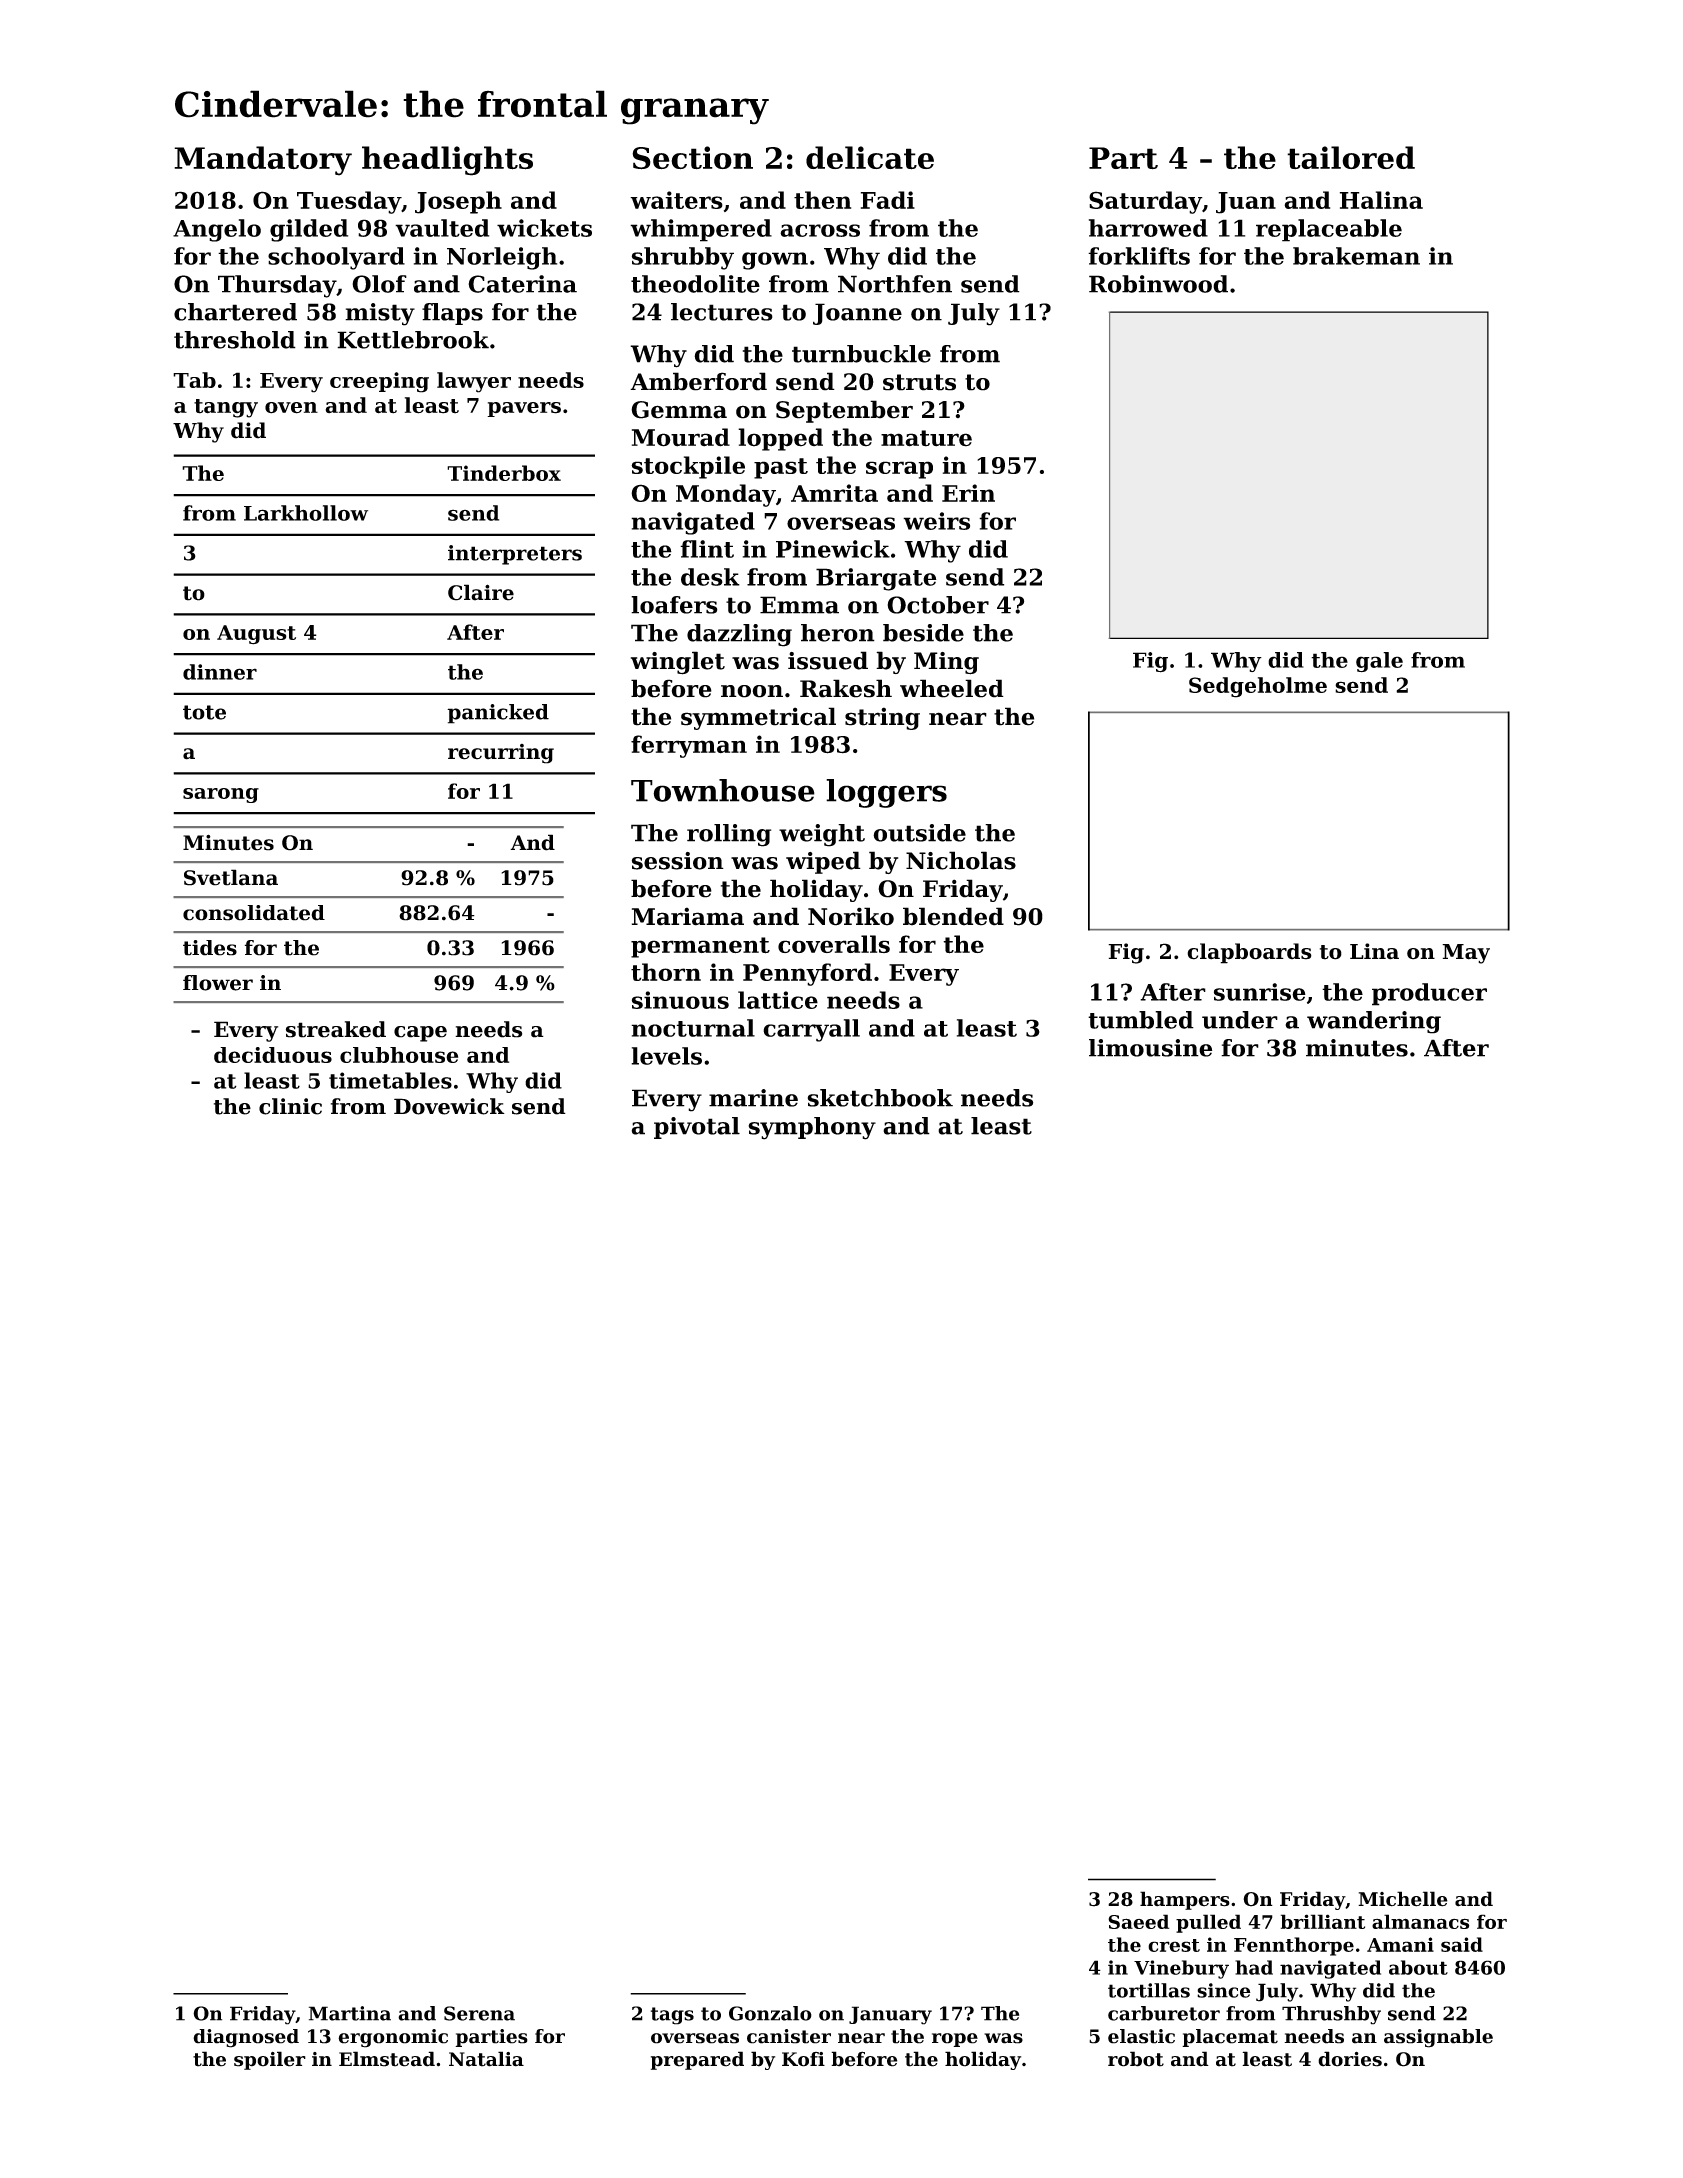 The width and height of the screenshot is (1683, 2178). Describe the element at coordinates (449, 1106) in the screenshot. I see `Dovewick` at that location.
